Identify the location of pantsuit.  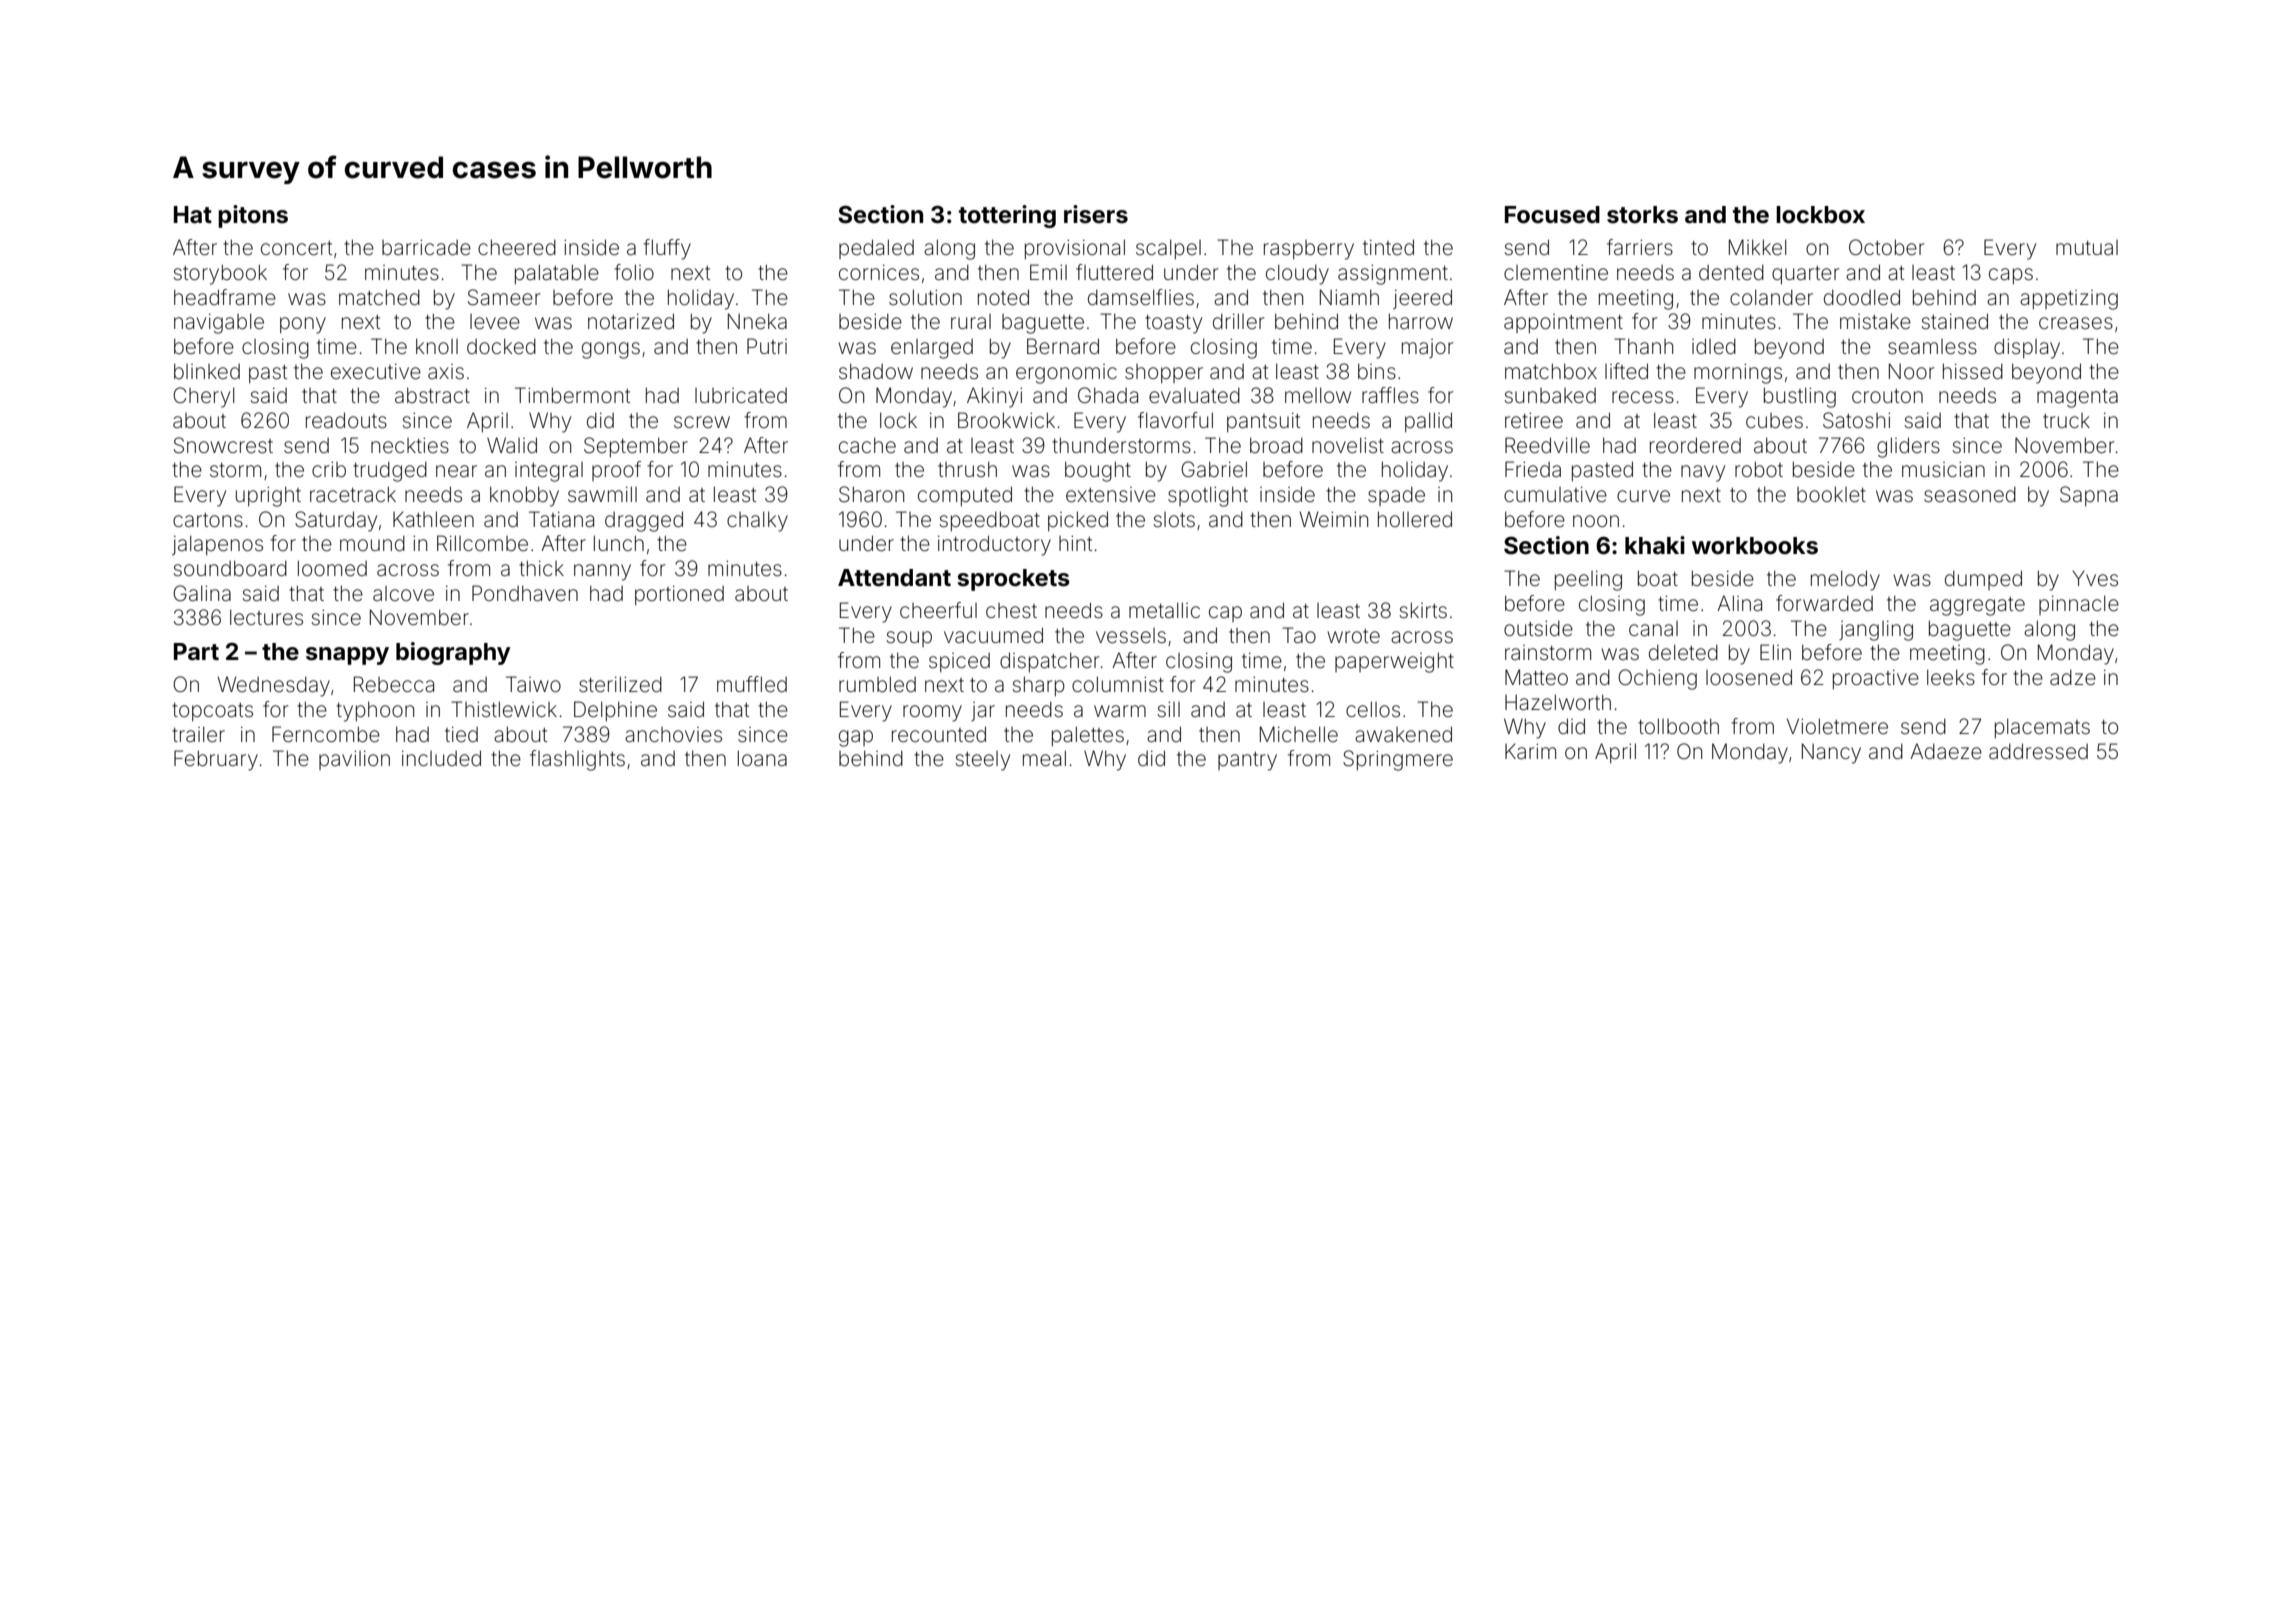
(1263, 422).
